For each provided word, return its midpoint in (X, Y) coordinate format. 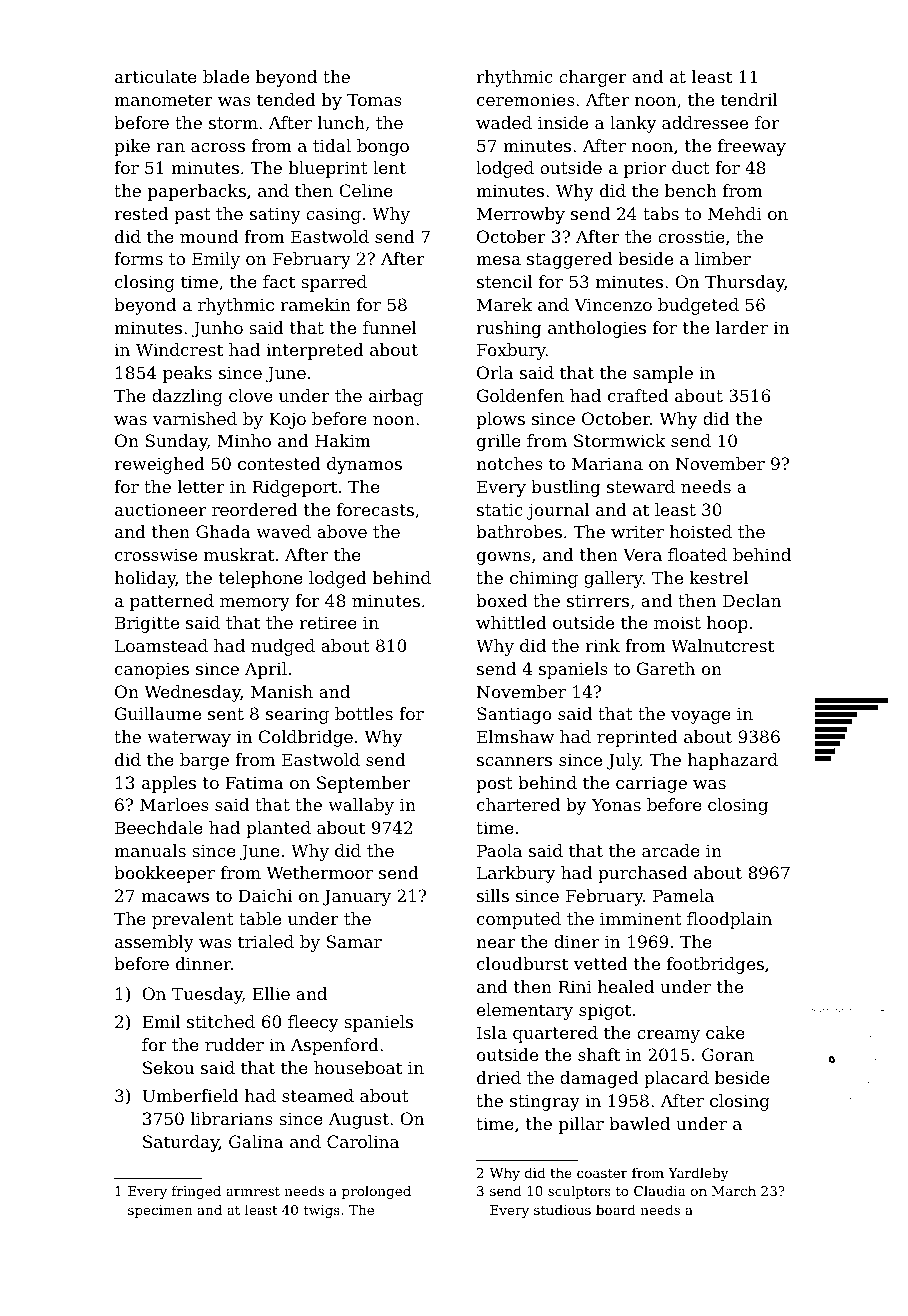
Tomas (374, 99)
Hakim (343, 440)
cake (725, 1032)
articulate (156, 76)
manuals (150, 850)
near (496, 943)
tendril (749, 99)
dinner (203, 963)
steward (641, 486)
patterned (172, 602)
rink (602, 645)
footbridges (715, 965)
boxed (501, 600)
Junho (217, 329)
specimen (160, 1211)
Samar (354, 941)
